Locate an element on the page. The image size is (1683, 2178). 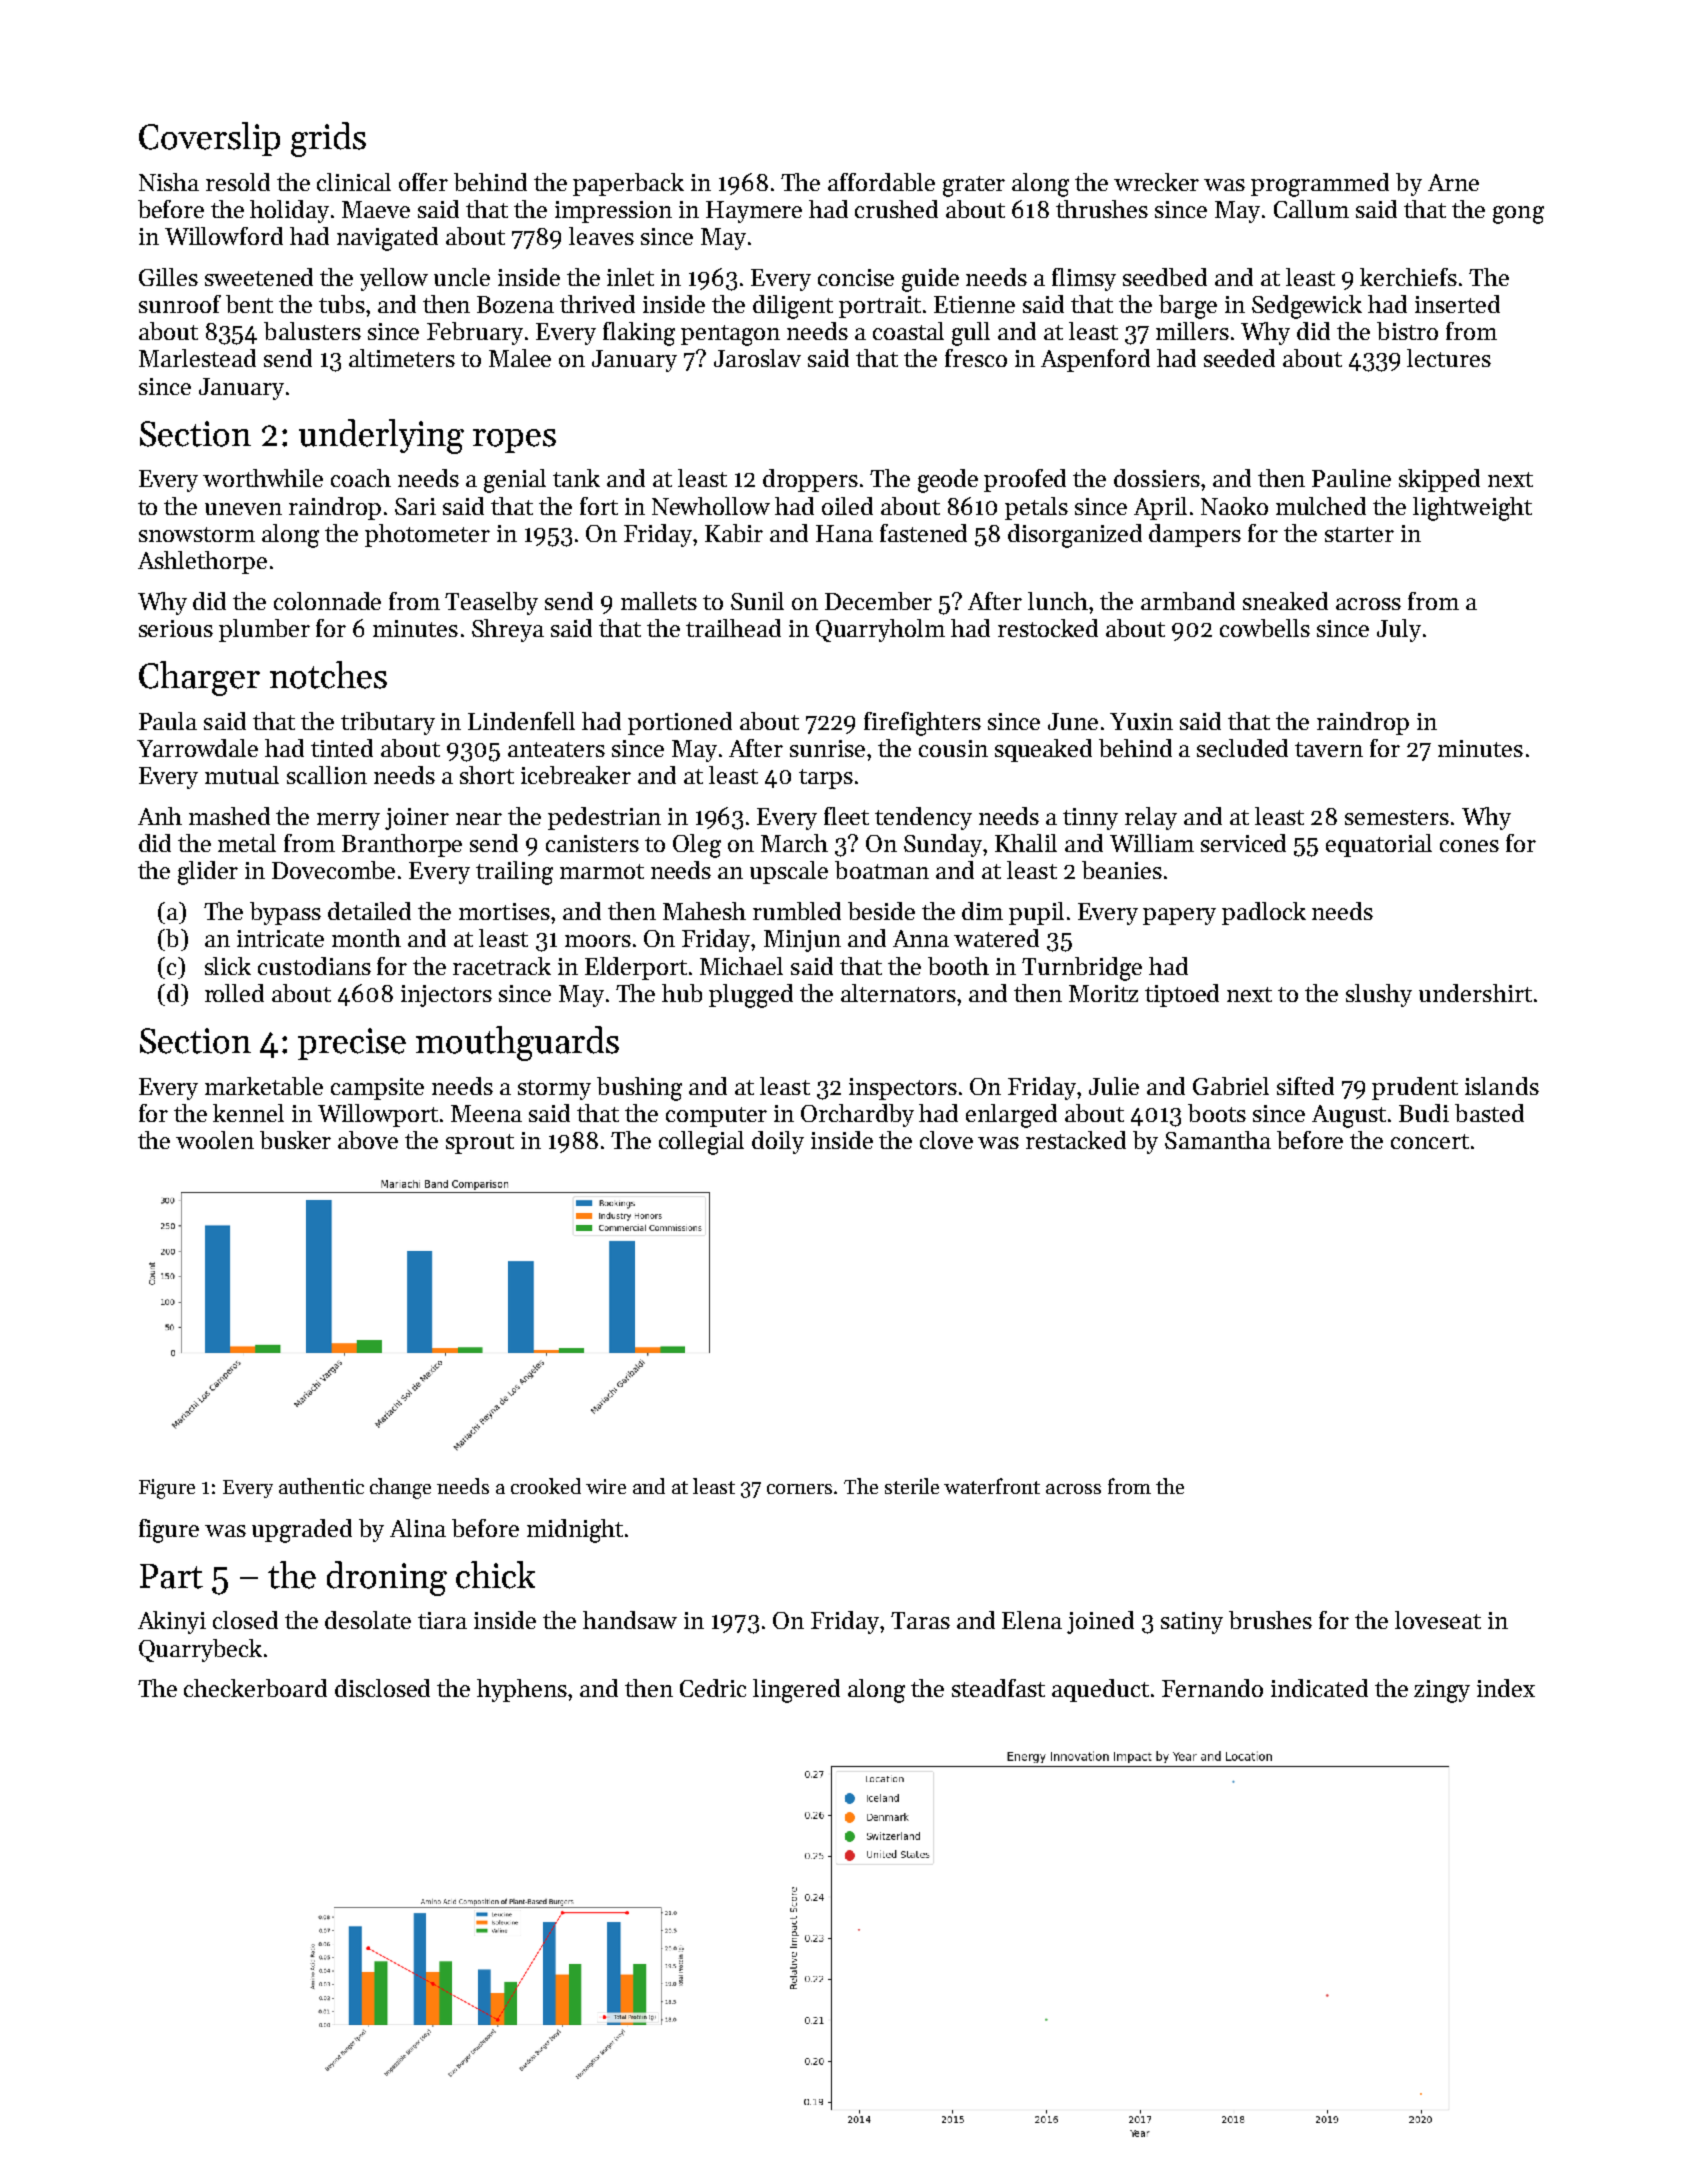
affordable is located at coordinates (881, 182).
